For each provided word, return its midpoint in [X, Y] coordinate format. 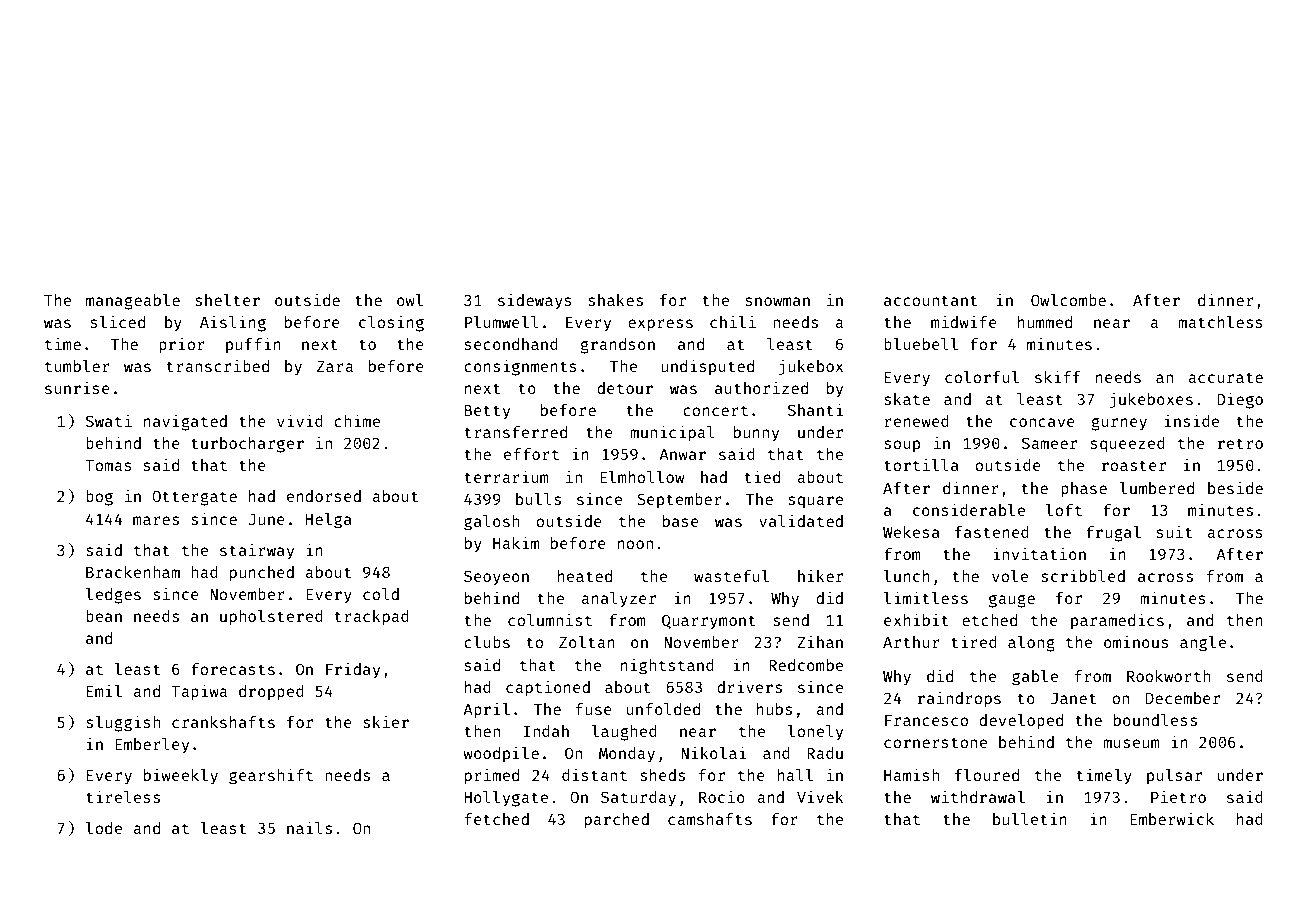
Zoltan [587, 642]
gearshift [271, 776]
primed [492, 776]
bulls [538, 499]
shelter [227, 300]
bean [104, 616]
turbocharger [247, 445]
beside [1235, 487]
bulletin [1030, 818]
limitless [926, 597]
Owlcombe [1068, 300]
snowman [778, 301]
